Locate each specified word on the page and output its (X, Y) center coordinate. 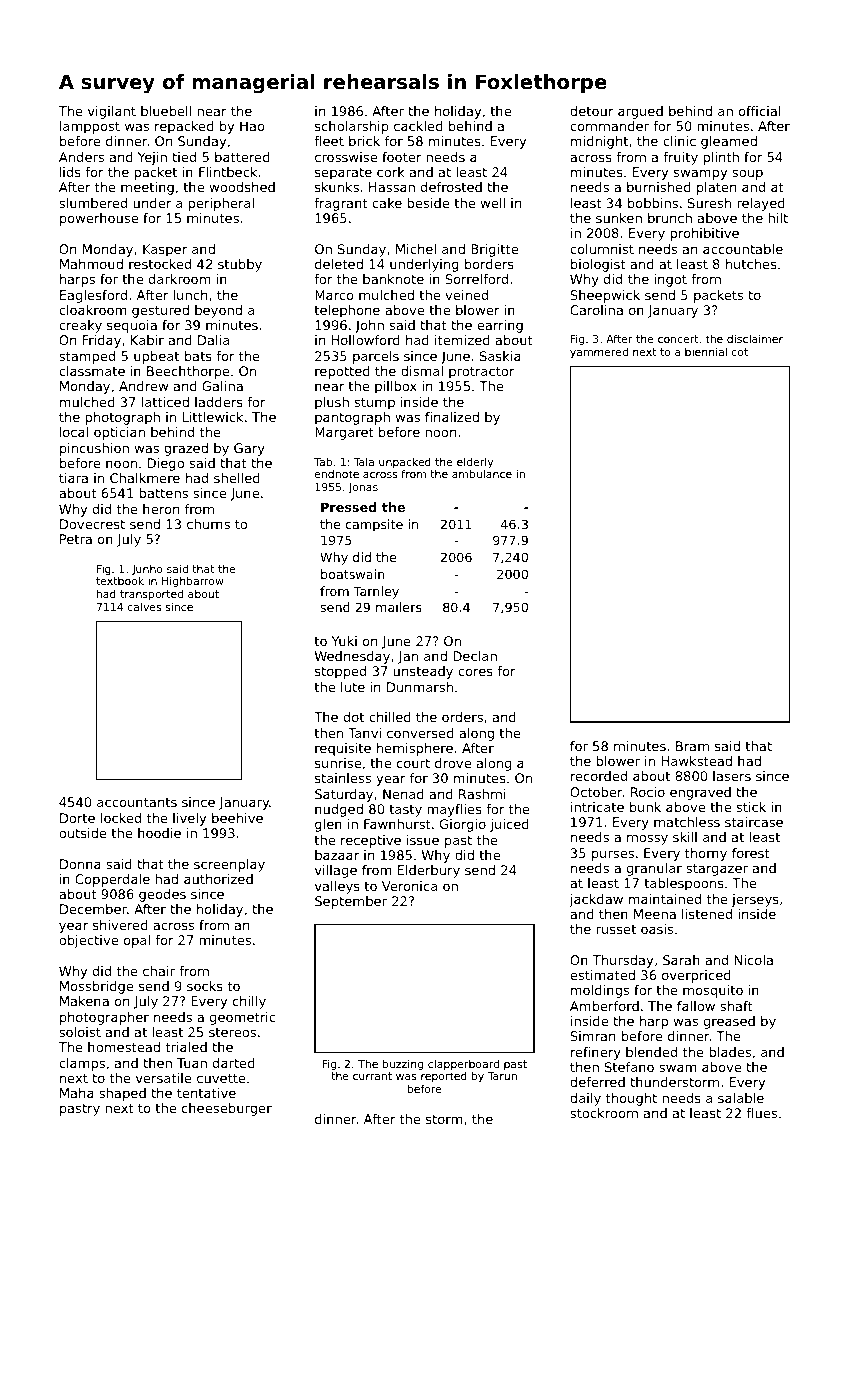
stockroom (604, 1113)
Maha (77, 1093)
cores (475, 672)
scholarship (352, 127)
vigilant (112, 112)
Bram (692, 746)
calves (144, 606)
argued (640, 112)
